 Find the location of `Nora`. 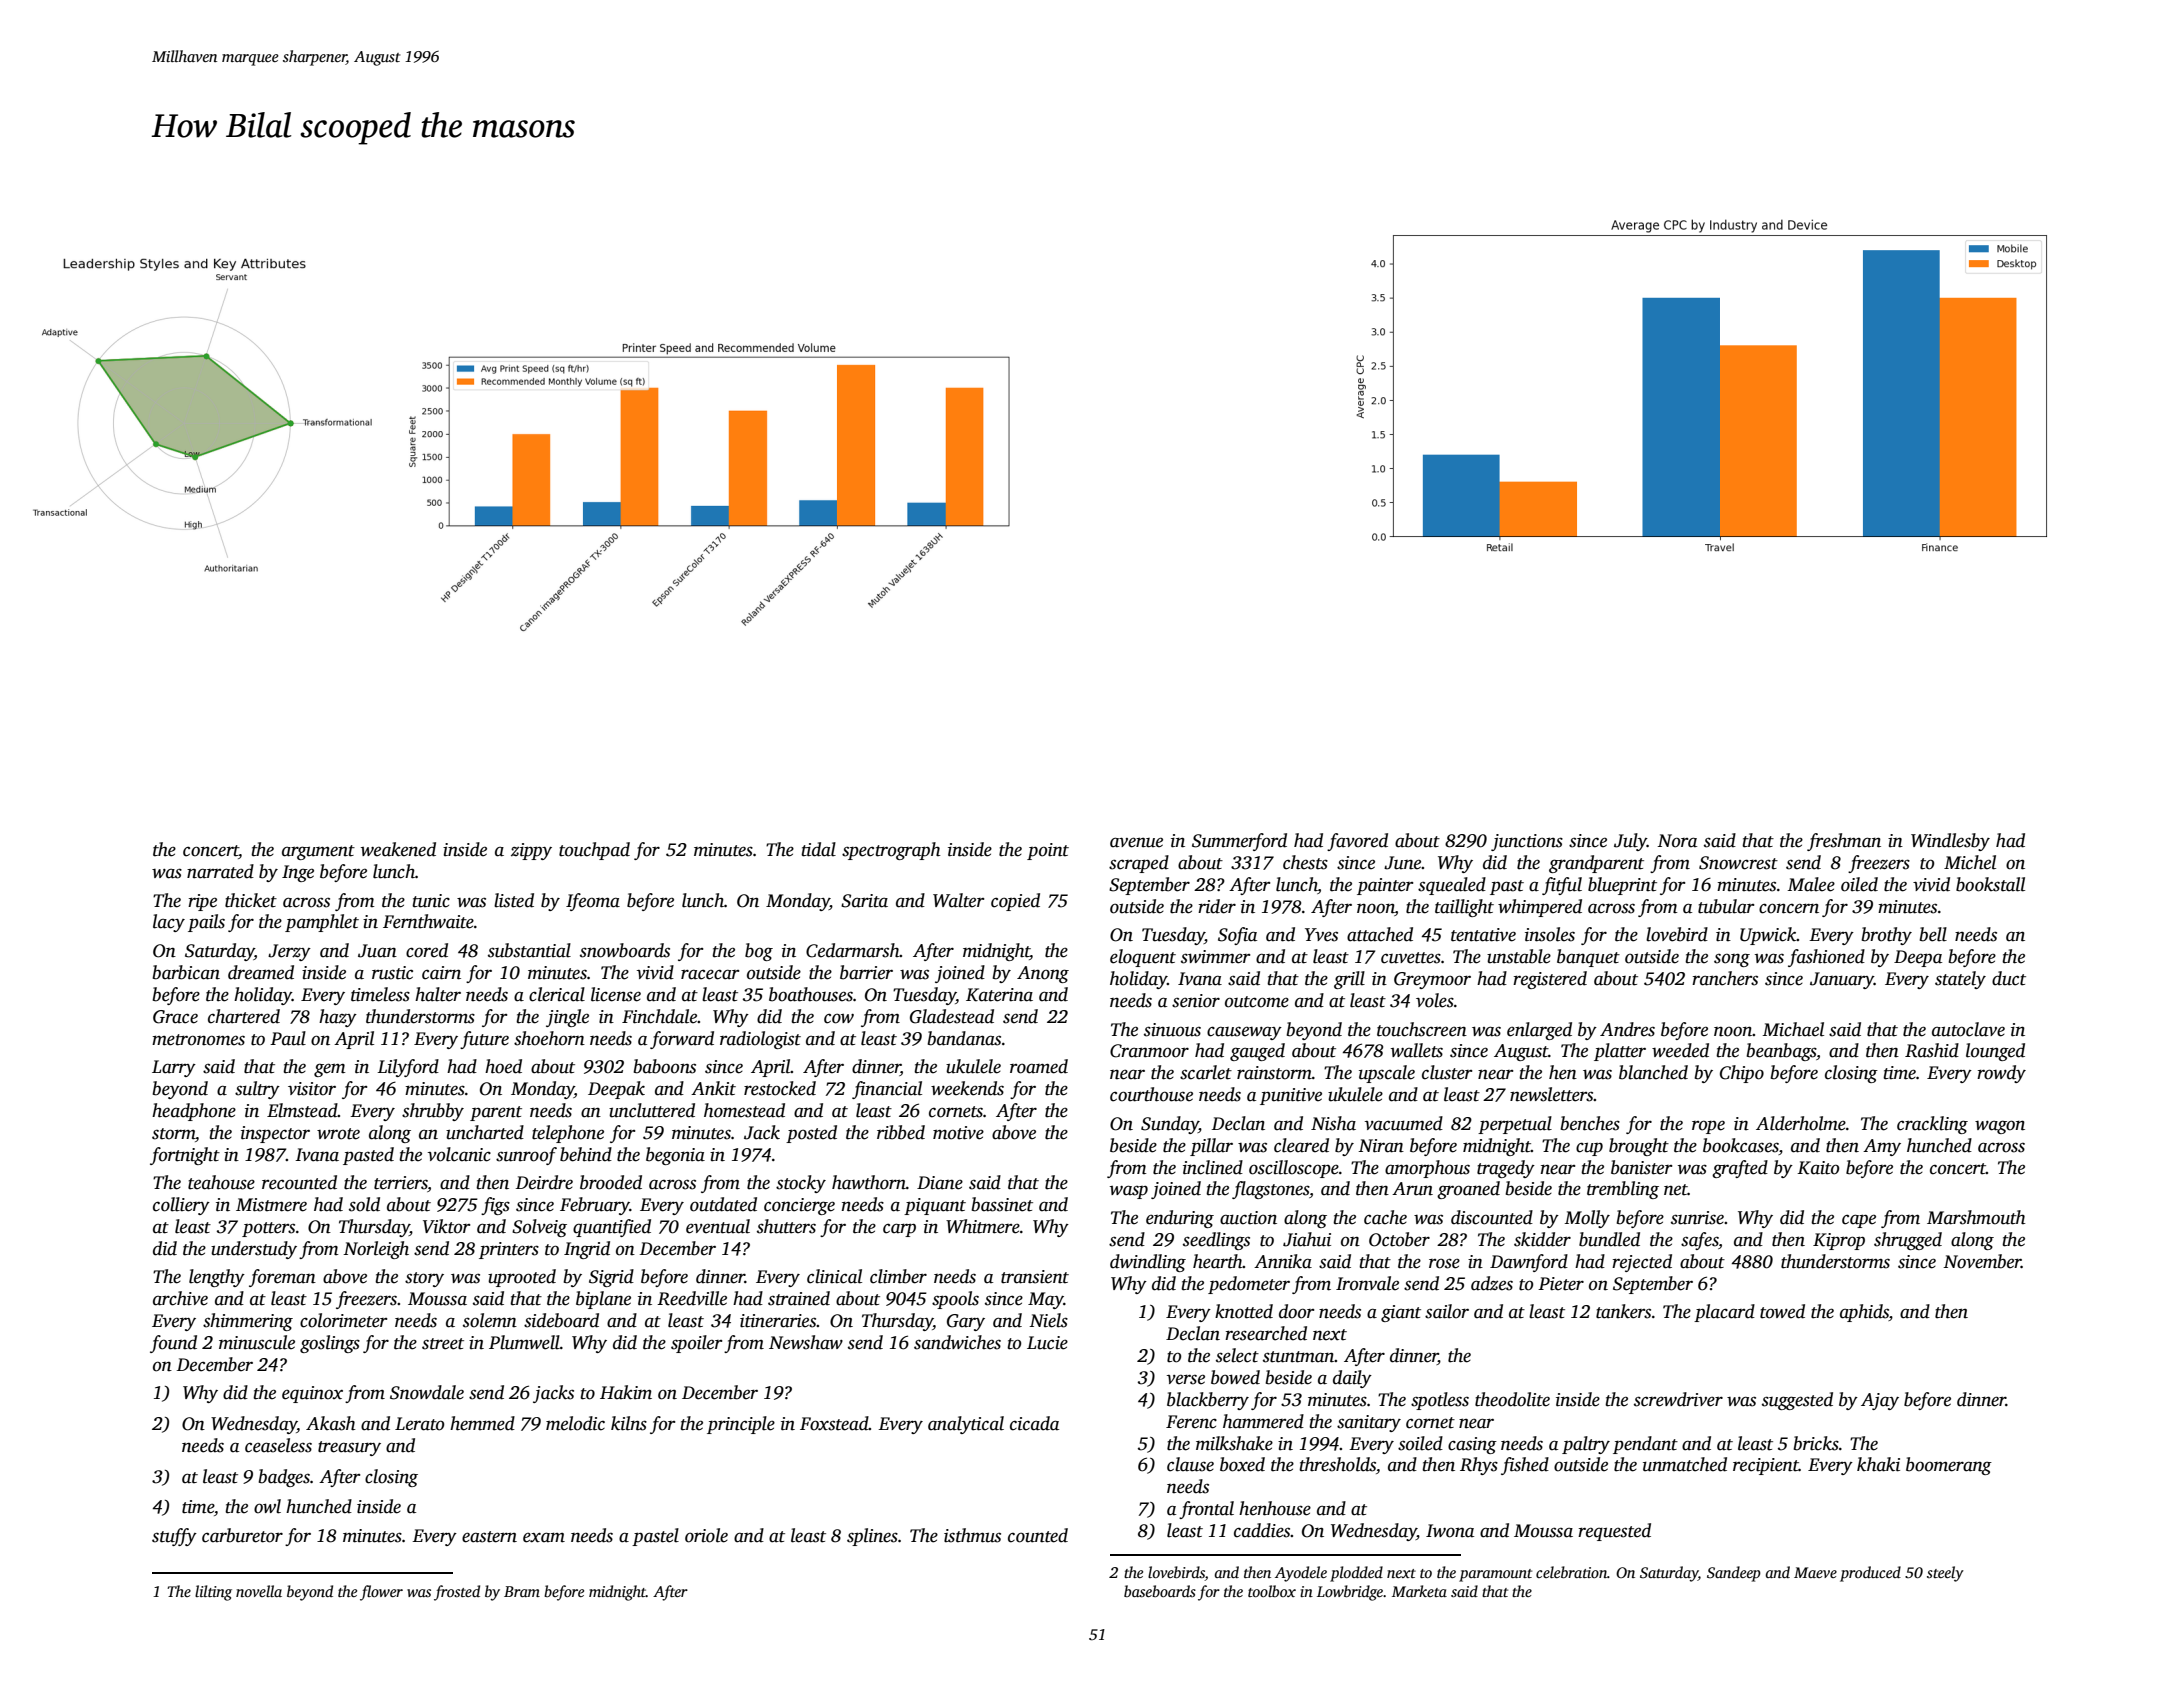

Nora is located at coordinates (1677, 841).
